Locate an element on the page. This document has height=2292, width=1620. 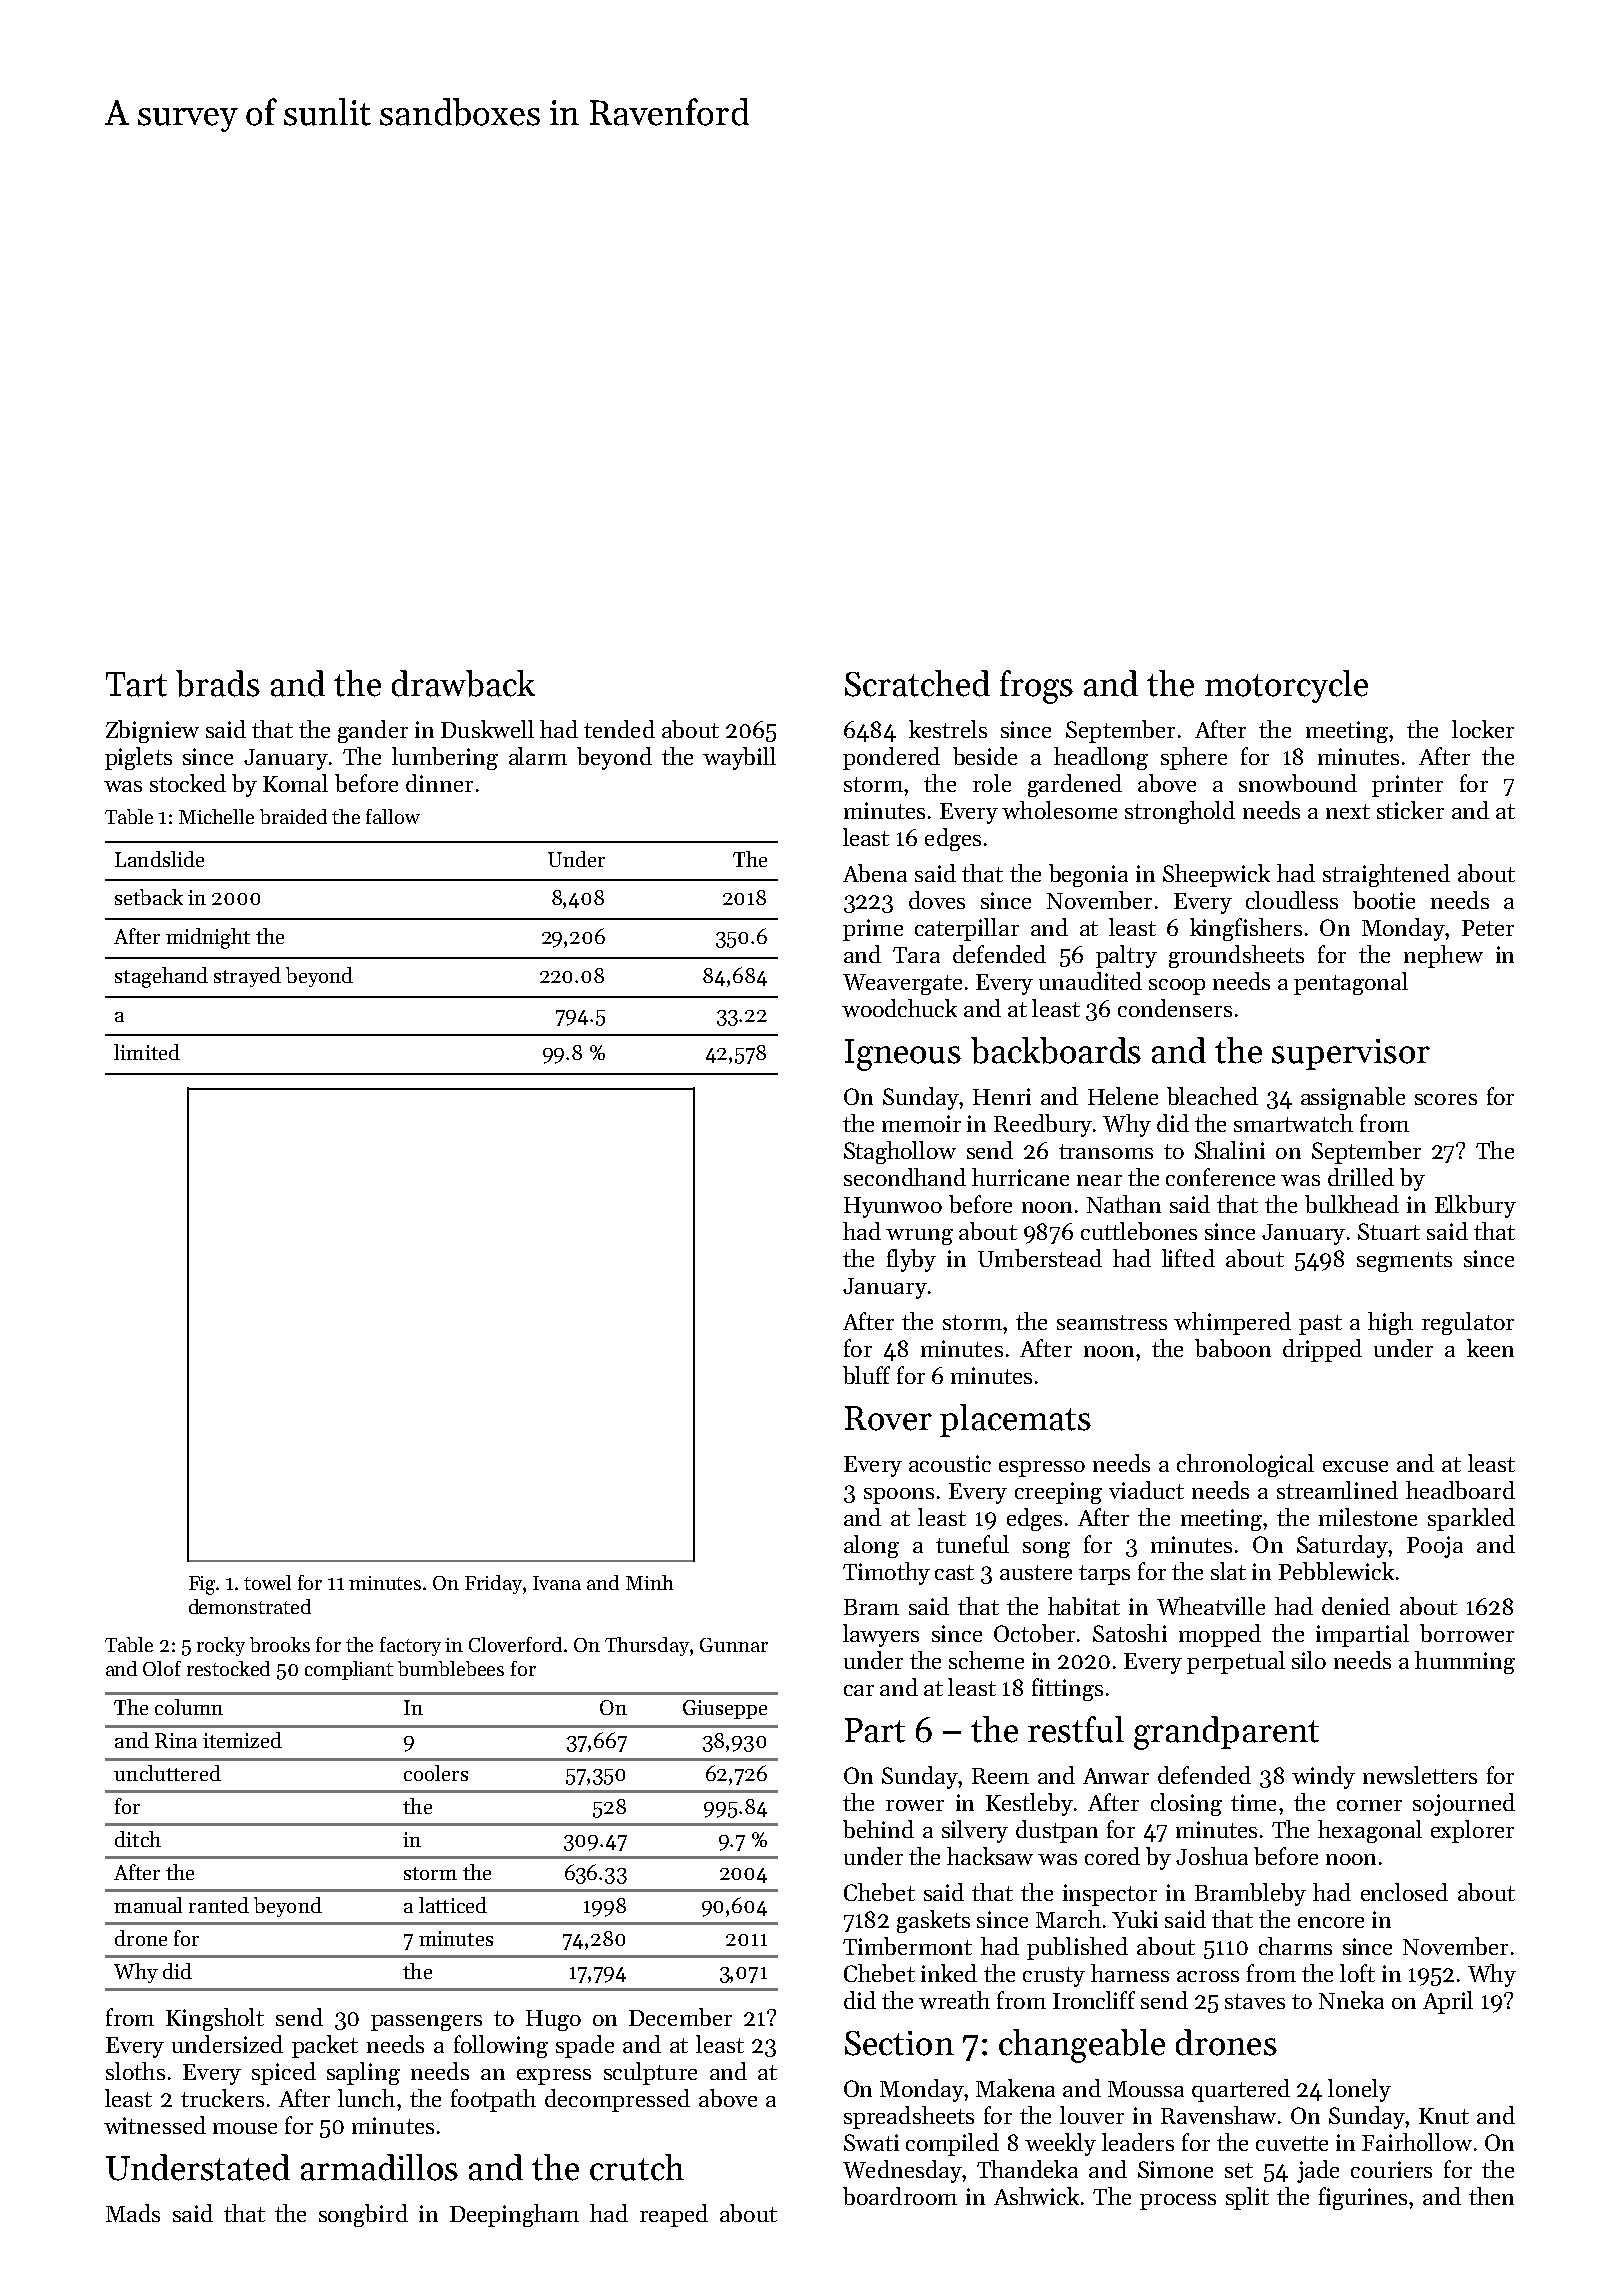
Ironcliff is located at coordinates (1094, 2000).
